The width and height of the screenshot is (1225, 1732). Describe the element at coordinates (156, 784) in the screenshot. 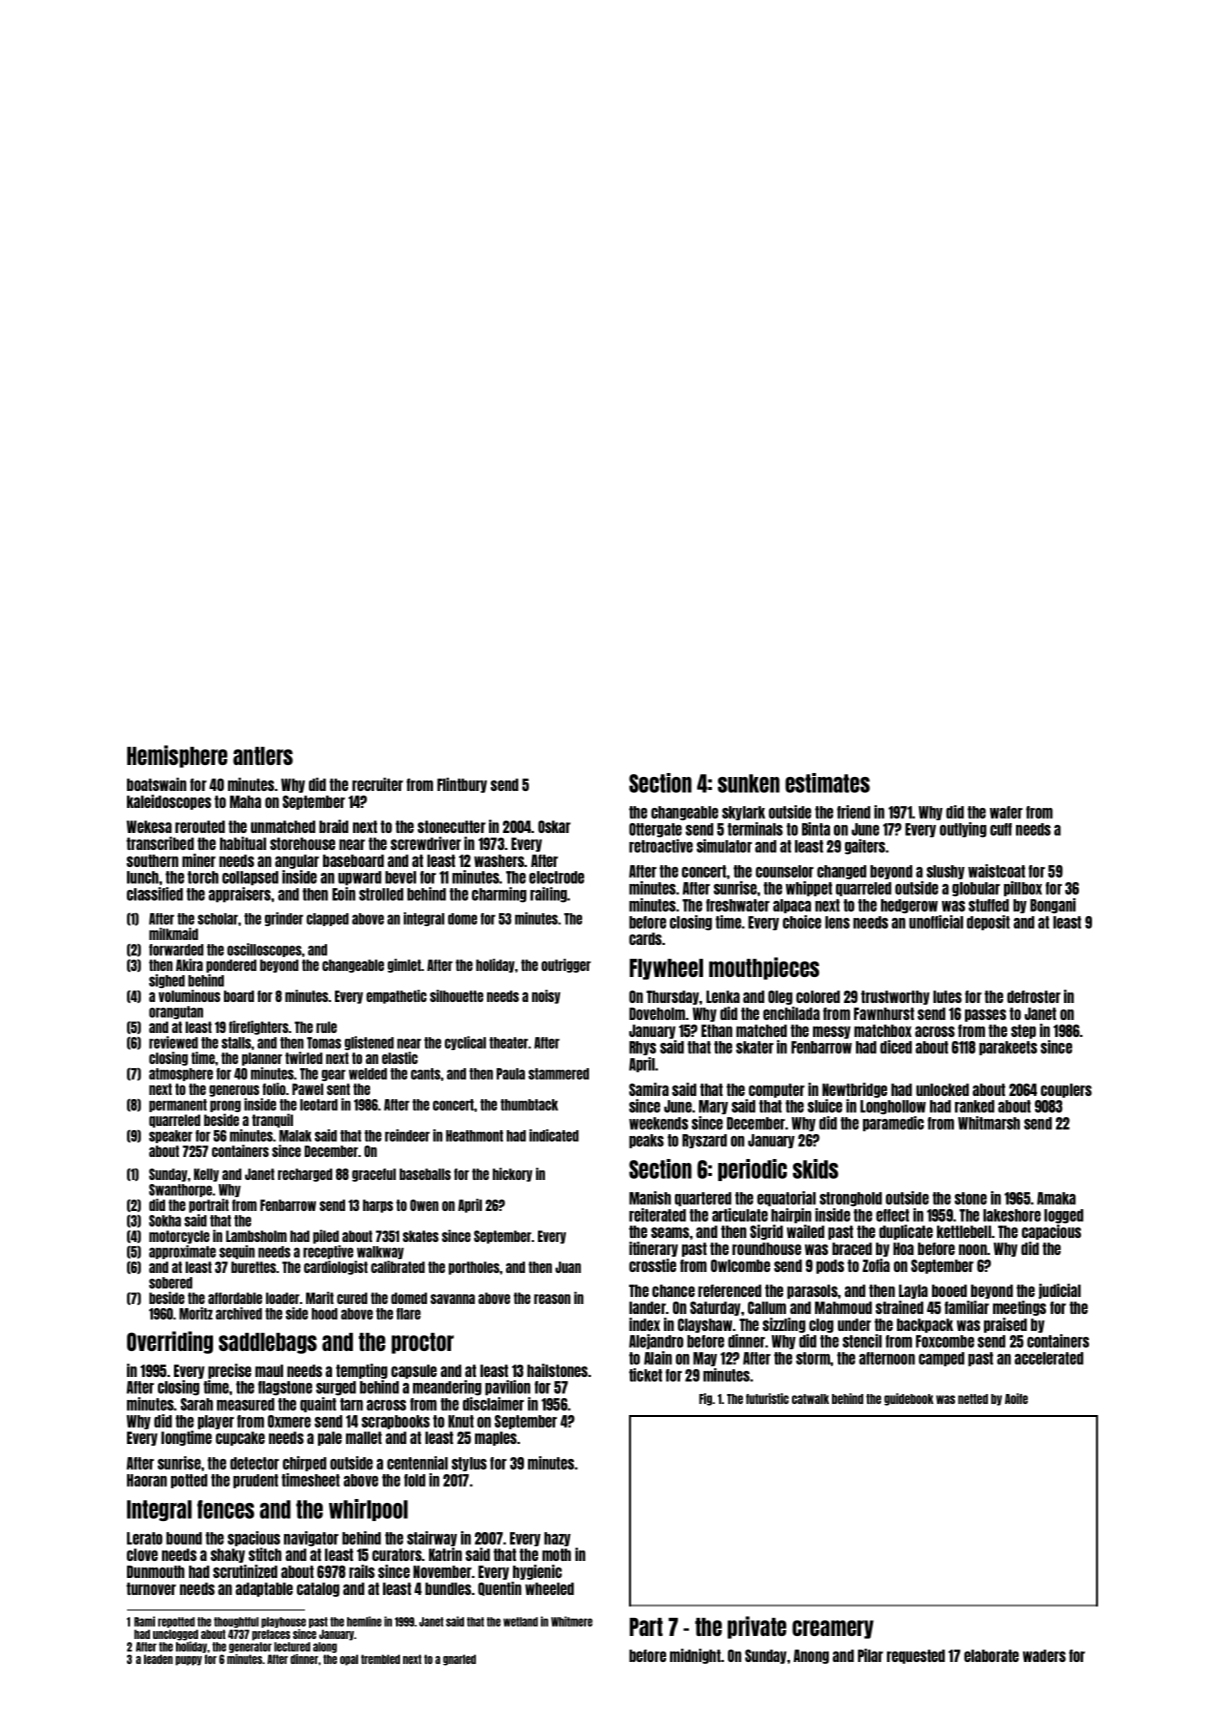

I see `boatswain` at that location.
